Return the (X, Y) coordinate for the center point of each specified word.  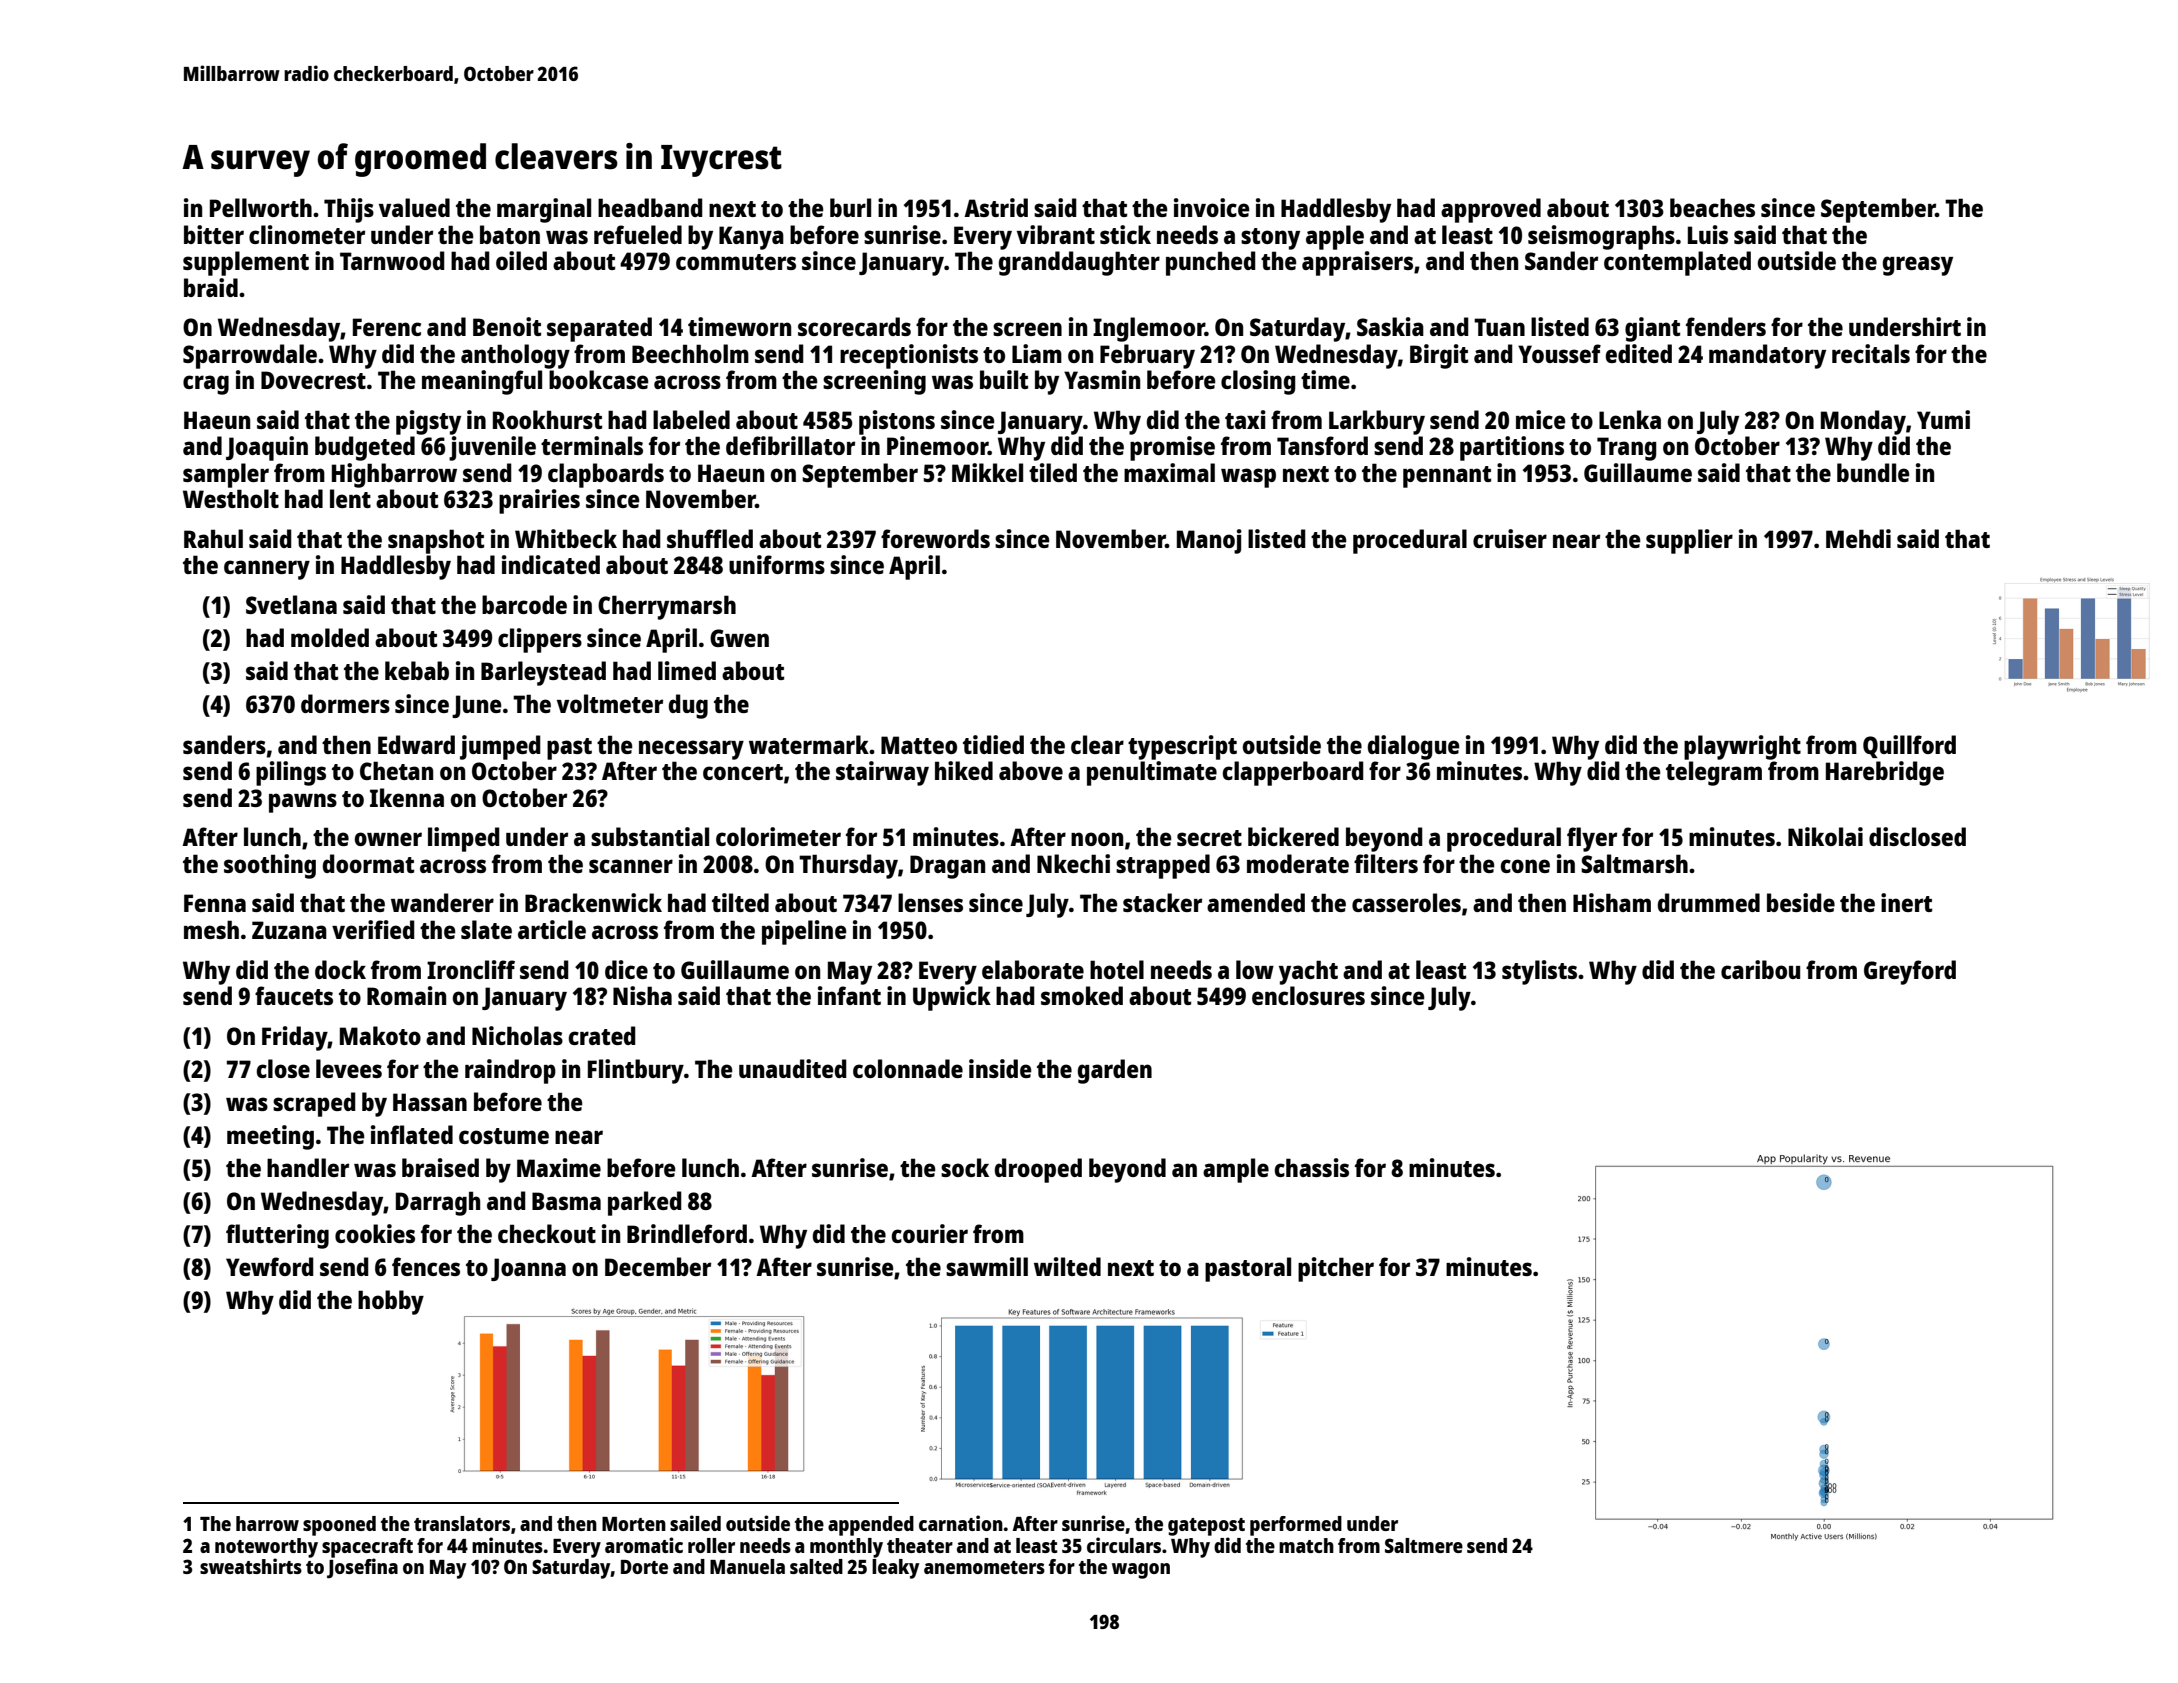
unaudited (793, 1068)
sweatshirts (251, 1566)
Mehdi (1858, 538)
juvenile (492, 448)
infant (849, 995)
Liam (1037, 353)
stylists (1539, 972)
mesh (211, 929)
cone (1525, 866)
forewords (935, 538)
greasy (1918, 266)
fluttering (277, 1236)
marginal (544, 210)
